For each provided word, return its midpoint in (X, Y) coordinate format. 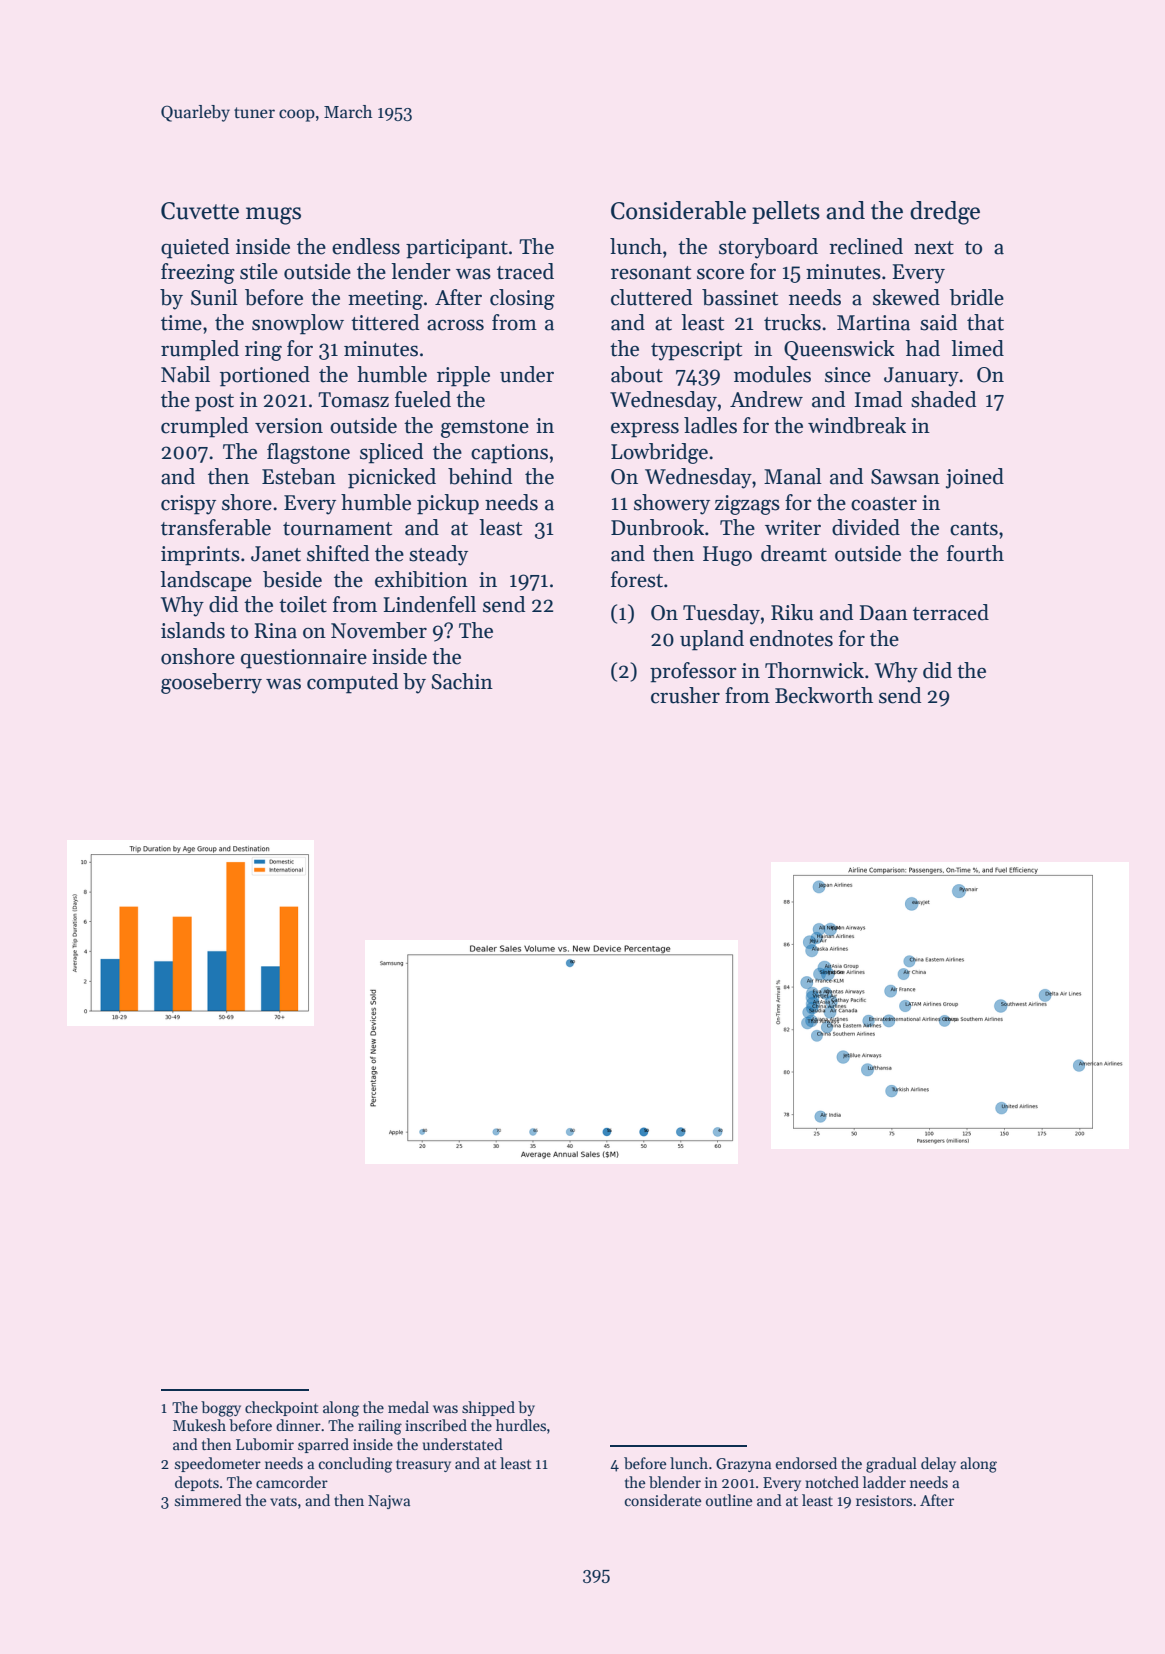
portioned (265, 376)
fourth (975, 553)
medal (408, 1407)
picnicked (392, 478)
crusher (685, 695)
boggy (221, 1409)
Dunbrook (657, 527)
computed (352, 683)
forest (637, 579)
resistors (884, 1500)
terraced (951, 612)
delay (938, 1464)
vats (283, 1501)
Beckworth (824, 695)
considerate (663, 1500)
